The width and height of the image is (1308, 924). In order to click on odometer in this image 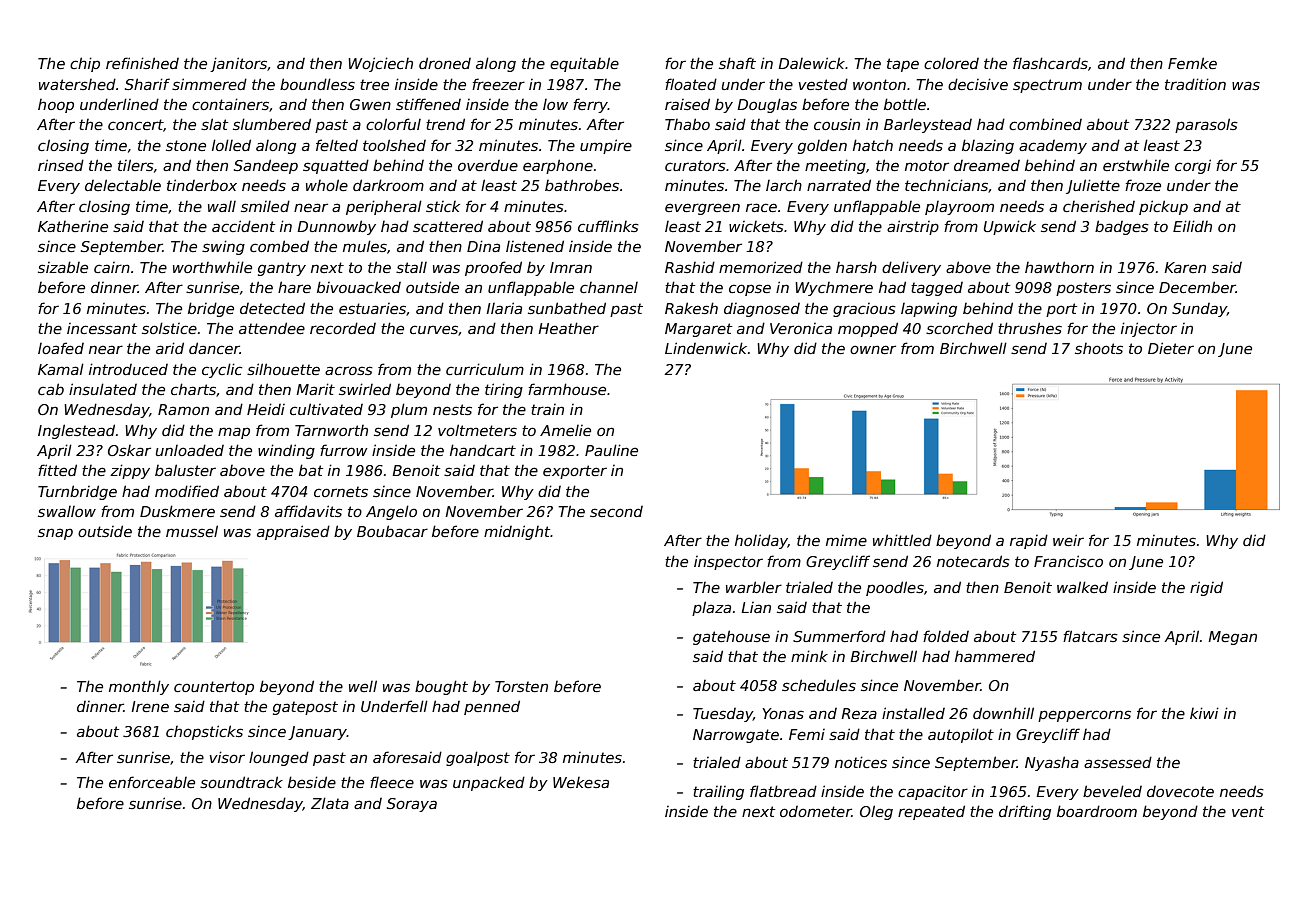, I will do `click(816, 811)`.
